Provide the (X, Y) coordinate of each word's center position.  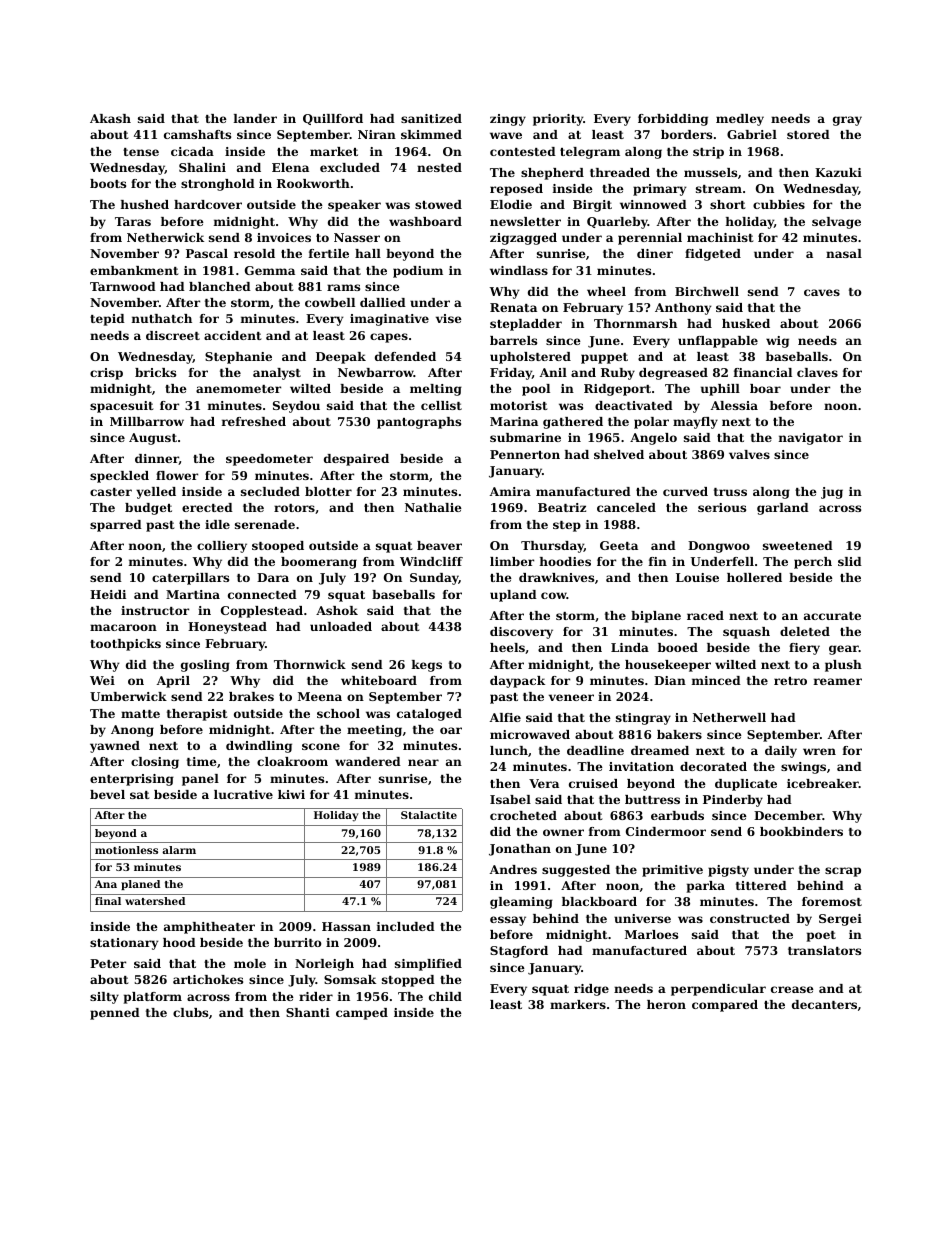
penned (115, 1014)
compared (725, 1006)
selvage (836, 223)
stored (808, 134)
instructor (155, 610)
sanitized (431, 118)
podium (418, 272)
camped (362, 1014)
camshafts (197, 134)
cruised (593, 783)
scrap (843, 872)
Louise (697, 577)
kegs (427, 666)
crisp (106, 374)
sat (140, 795)
